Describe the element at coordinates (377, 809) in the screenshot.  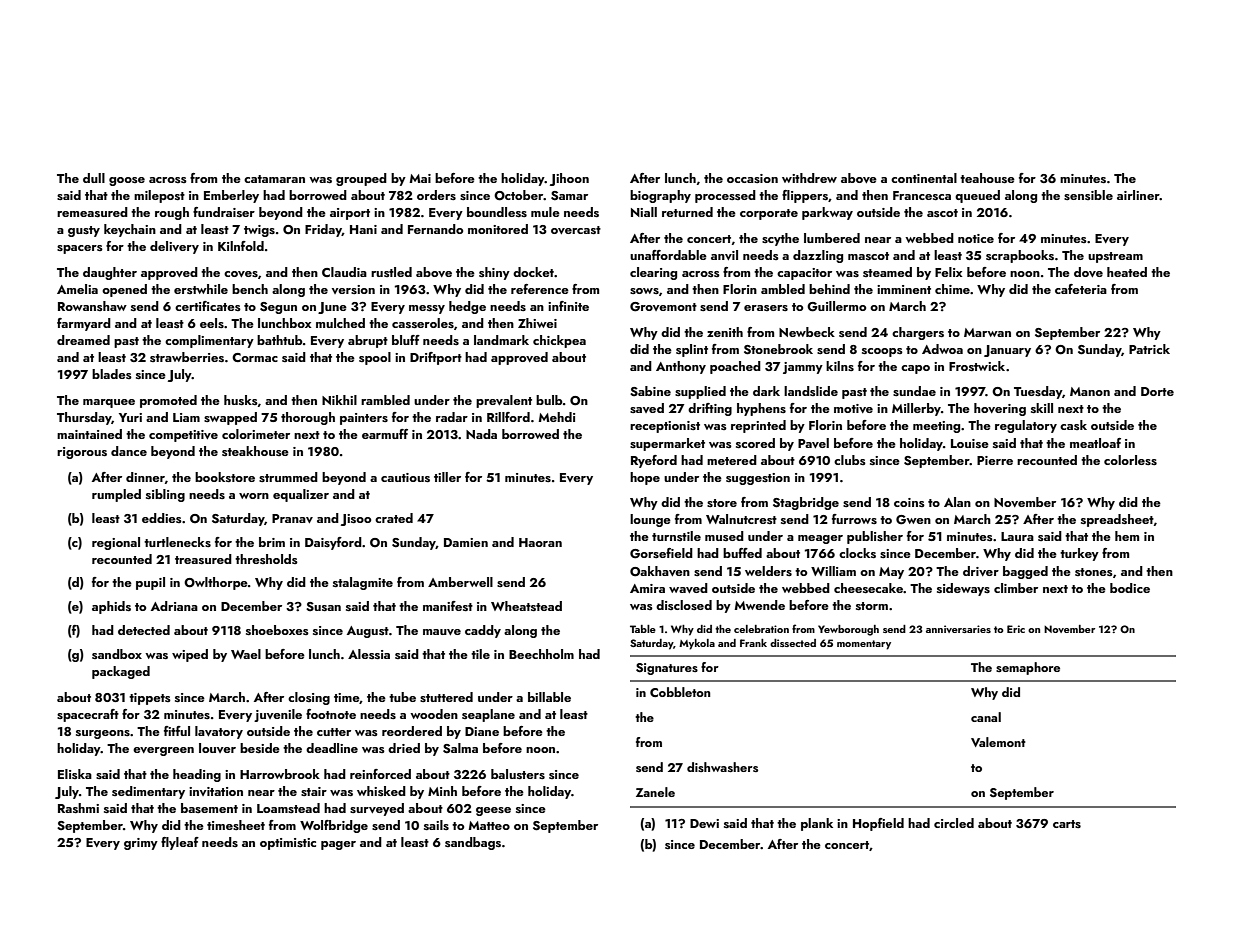
I see `surveyed` at that location.
